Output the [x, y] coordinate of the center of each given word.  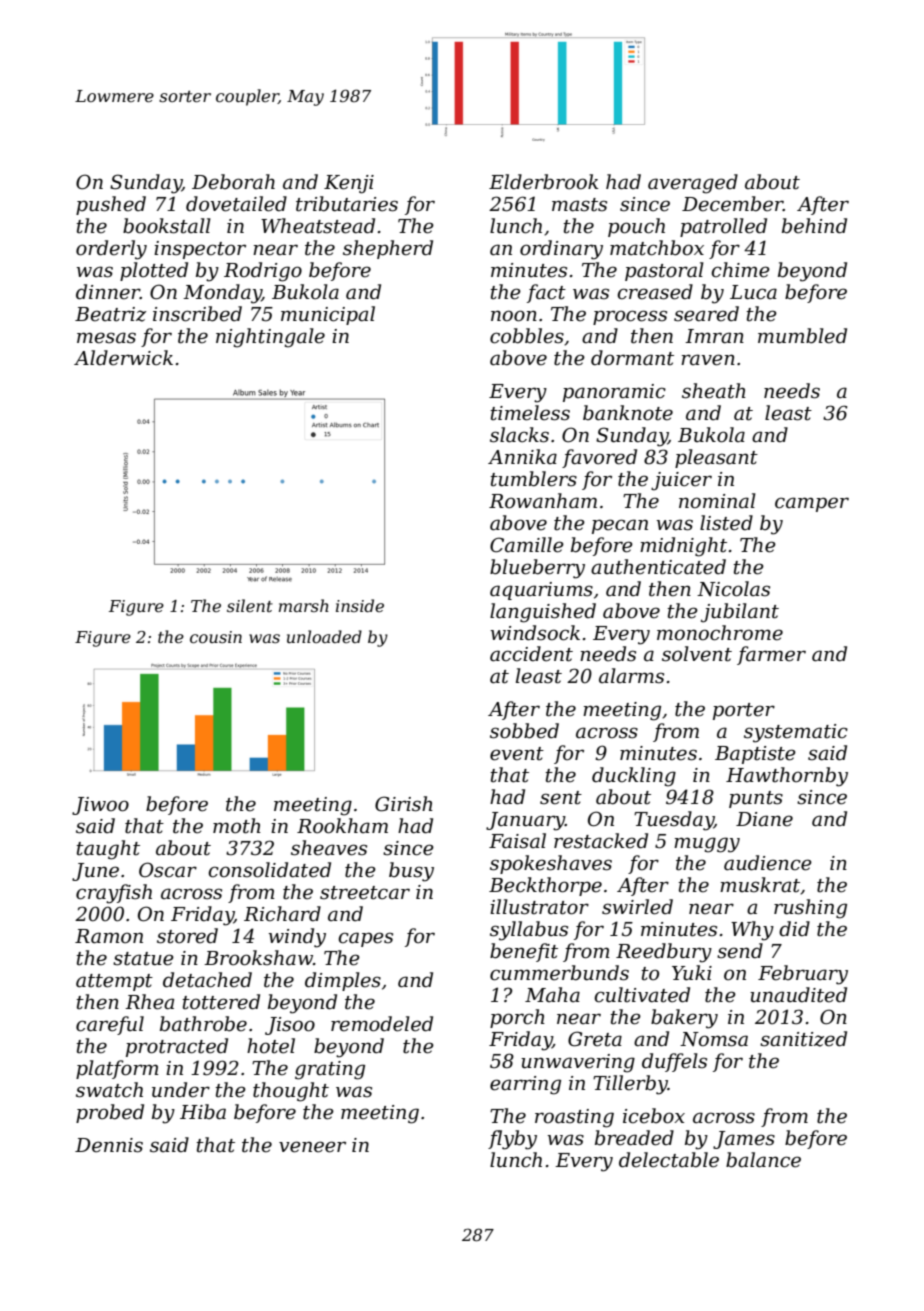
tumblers [533, 479]
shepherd [388, 249]
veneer [312, 1147]
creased [655, 292]
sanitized [803, 1039]
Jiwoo [100, 806]
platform [117, 1069]
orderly [111, 250]
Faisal [517, 841]
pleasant [716, 458]
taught [108, 850]
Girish [404, 804]
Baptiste [755, 755]
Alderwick [123, 358]
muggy [707, 845]
